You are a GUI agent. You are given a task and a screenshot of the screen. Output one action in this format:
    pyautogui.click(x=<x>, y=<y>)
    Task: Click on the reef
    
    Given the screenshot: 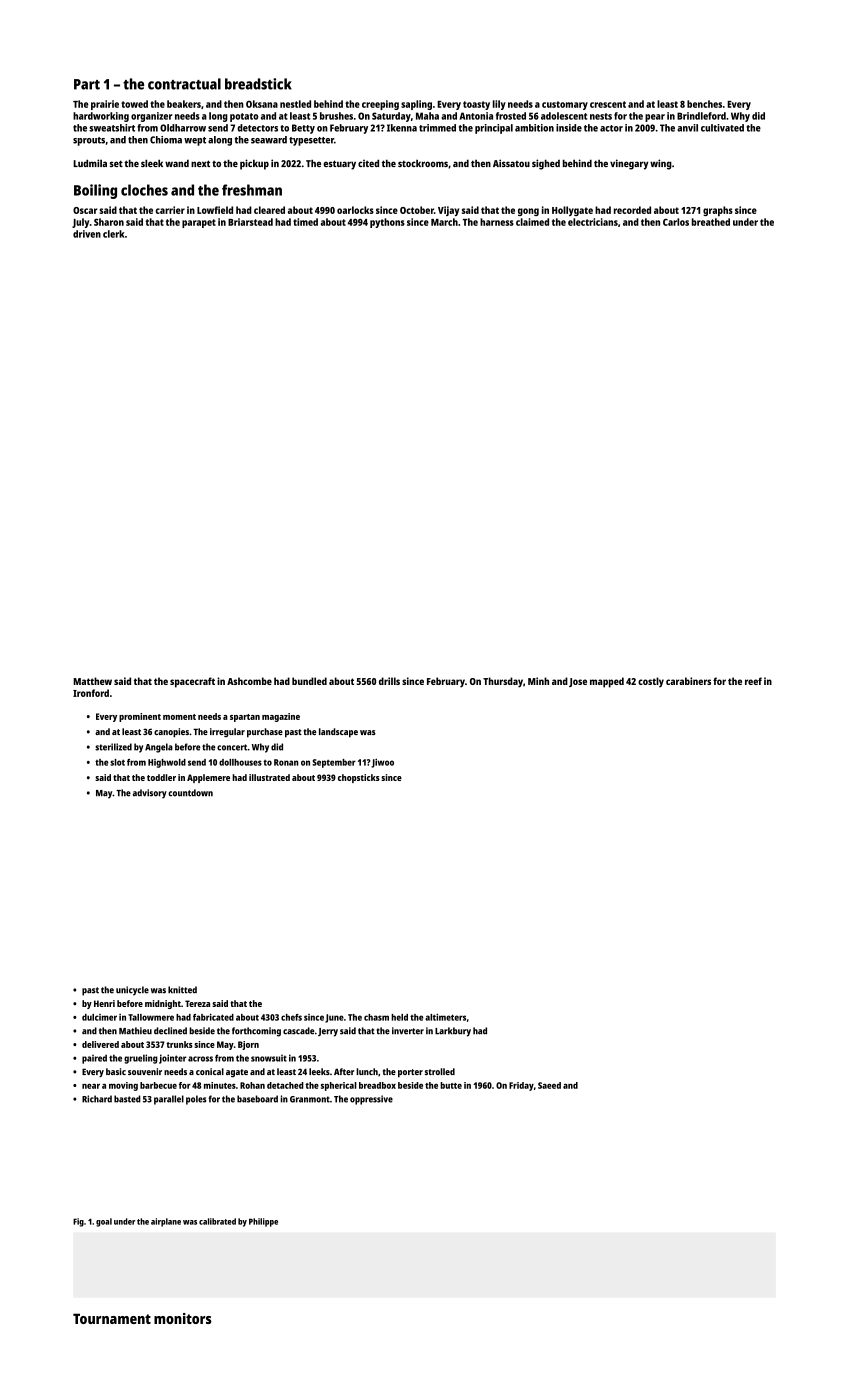 What is the action you would take?
    pyautogui.click(x=753, y=681)
